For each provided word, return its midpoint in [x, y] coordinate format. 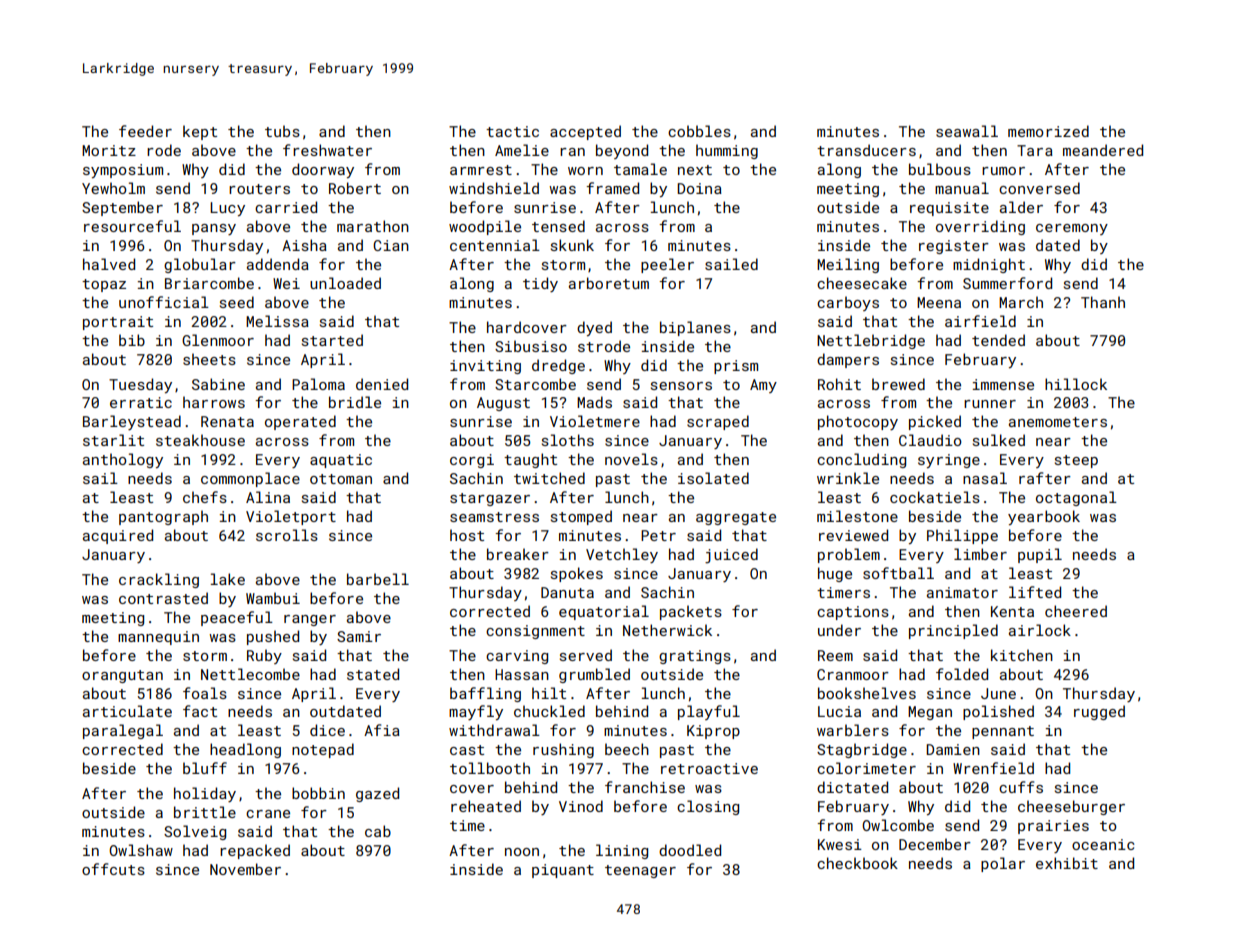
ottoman [341, 479]
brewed [898, 384]
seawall [967, 131]
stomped [581, 517]
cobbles [699, 131]
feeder [145, 131]
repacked [255, 851]
